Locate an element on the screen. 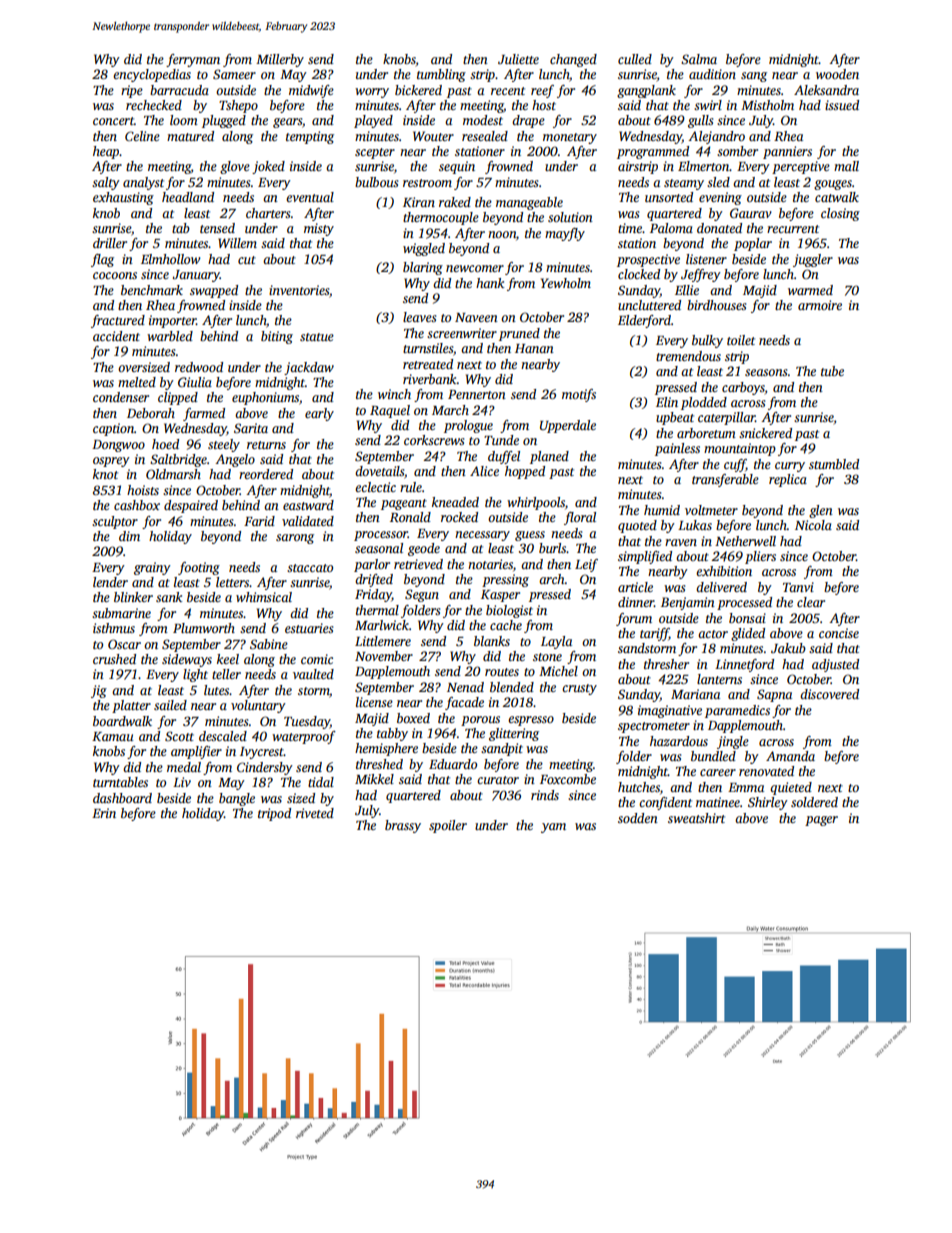 This screenshot has width=952, height=1233. Farid is located at coordinates (259, 521).
